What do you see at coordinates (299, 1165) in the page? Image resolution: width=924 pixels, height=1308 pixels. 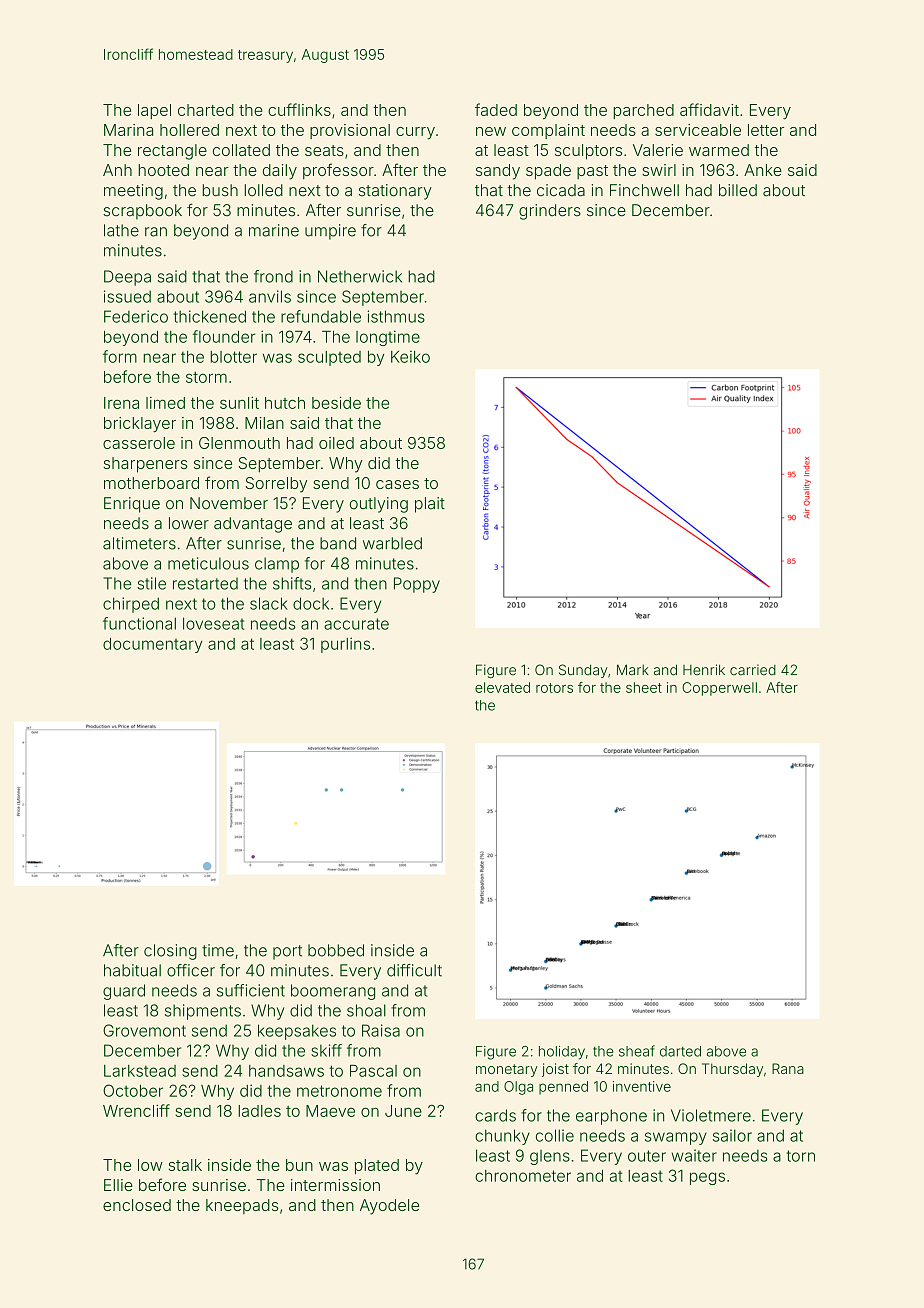 I see `bun` at bounding box center [299, 1165].
